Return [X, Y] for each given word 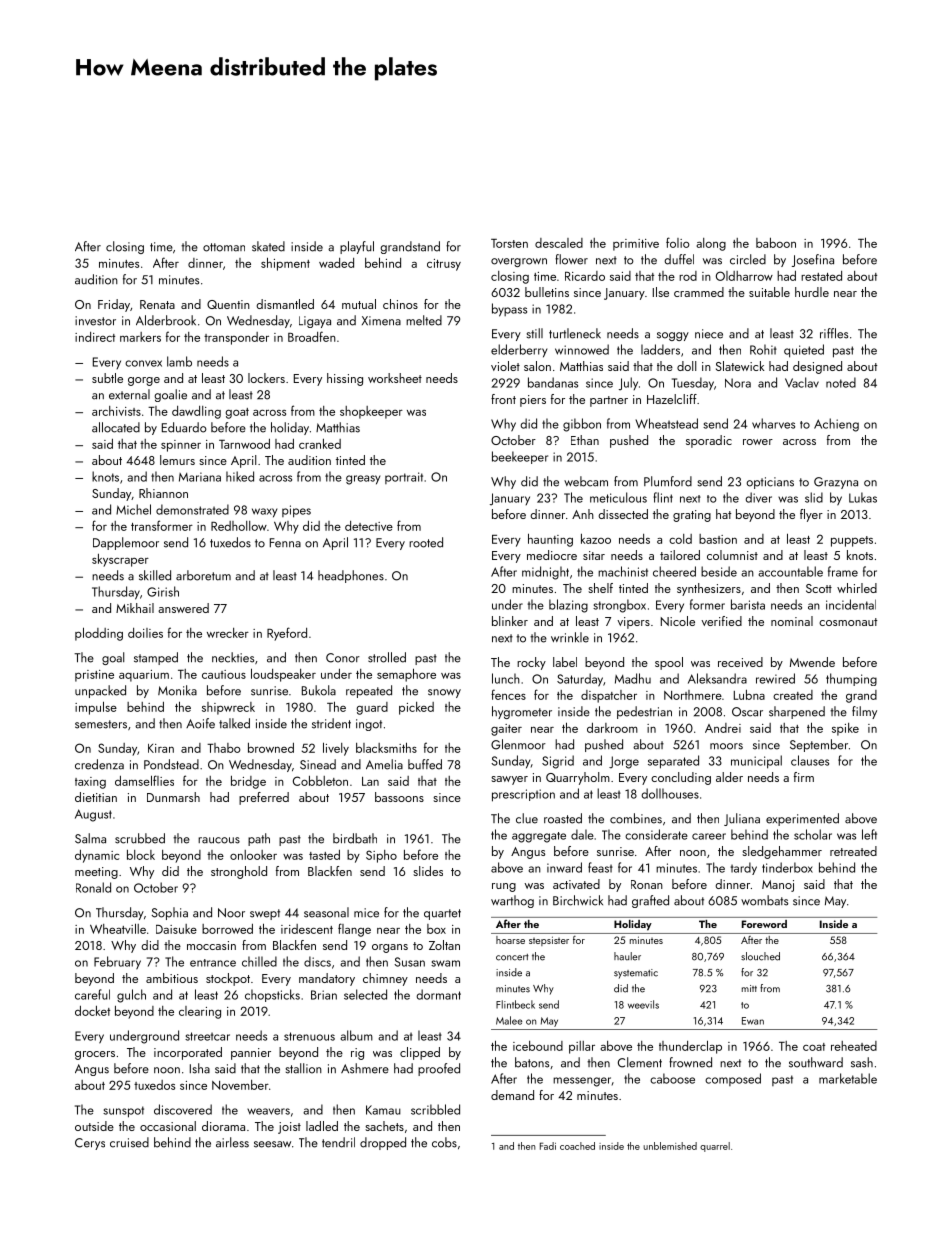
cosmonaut [848, 622]
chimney [385, 979]
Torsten [509, 243]
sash [862, 1062]
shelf [600, 588]
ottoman [224, 247]
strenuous [309, 1036]
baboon [776, 243]
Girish [163, 591]
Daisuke [176, 929]
